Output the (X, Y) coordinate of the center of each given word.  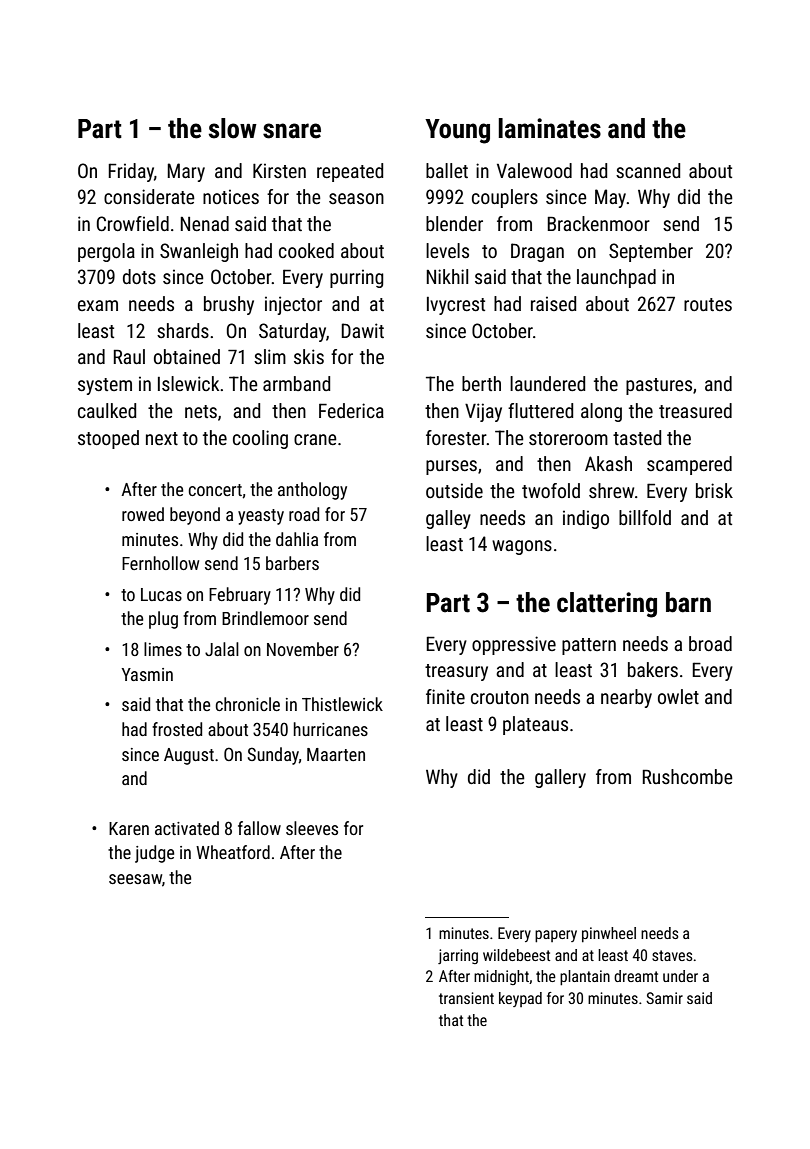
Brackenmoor (598, 223)
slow (233, 128)
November (303, 649)
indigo (586, 519)
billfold (645, 517)
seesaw (135, 879)
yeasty (261, 517)
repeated (350, 172)
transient (466, 998)
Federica (351, 410)
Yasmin (147, 674)
